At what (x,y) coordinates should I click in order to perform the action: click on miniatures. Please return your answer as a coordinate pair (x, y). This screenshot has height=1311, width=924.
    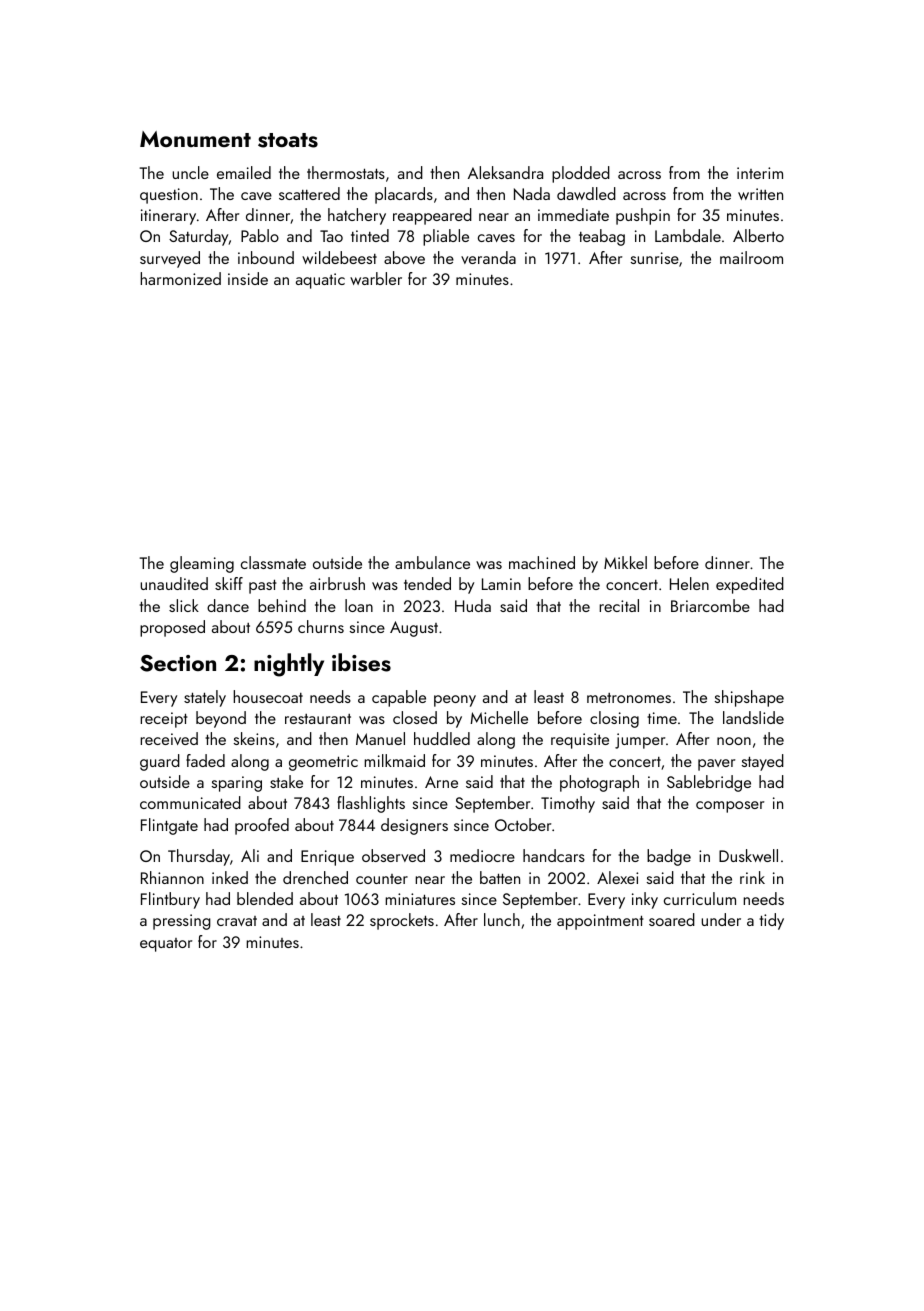
    Looking at the image, I should click on (420, 899).
